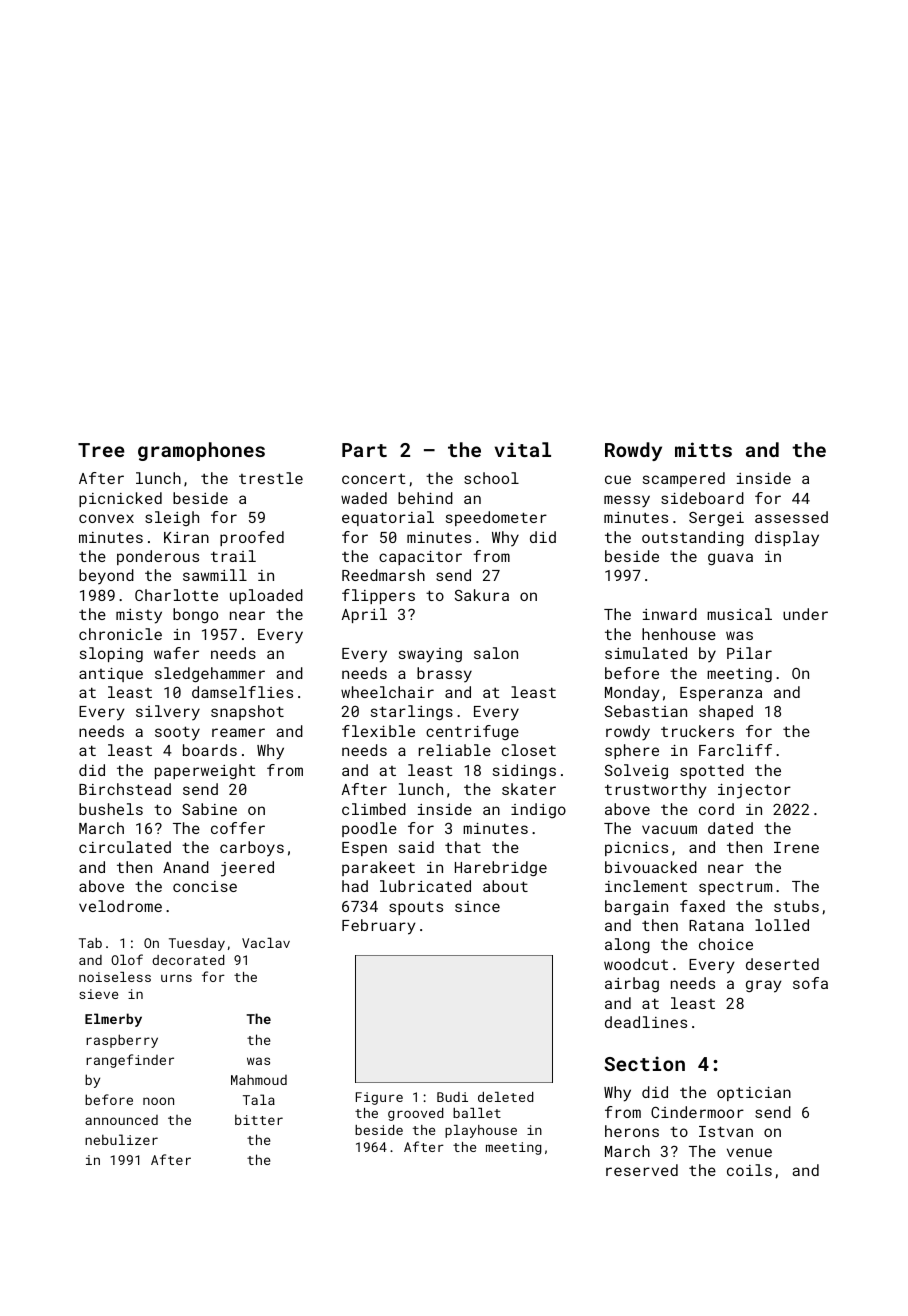  I want to click on Anand, so click(186, 867).
